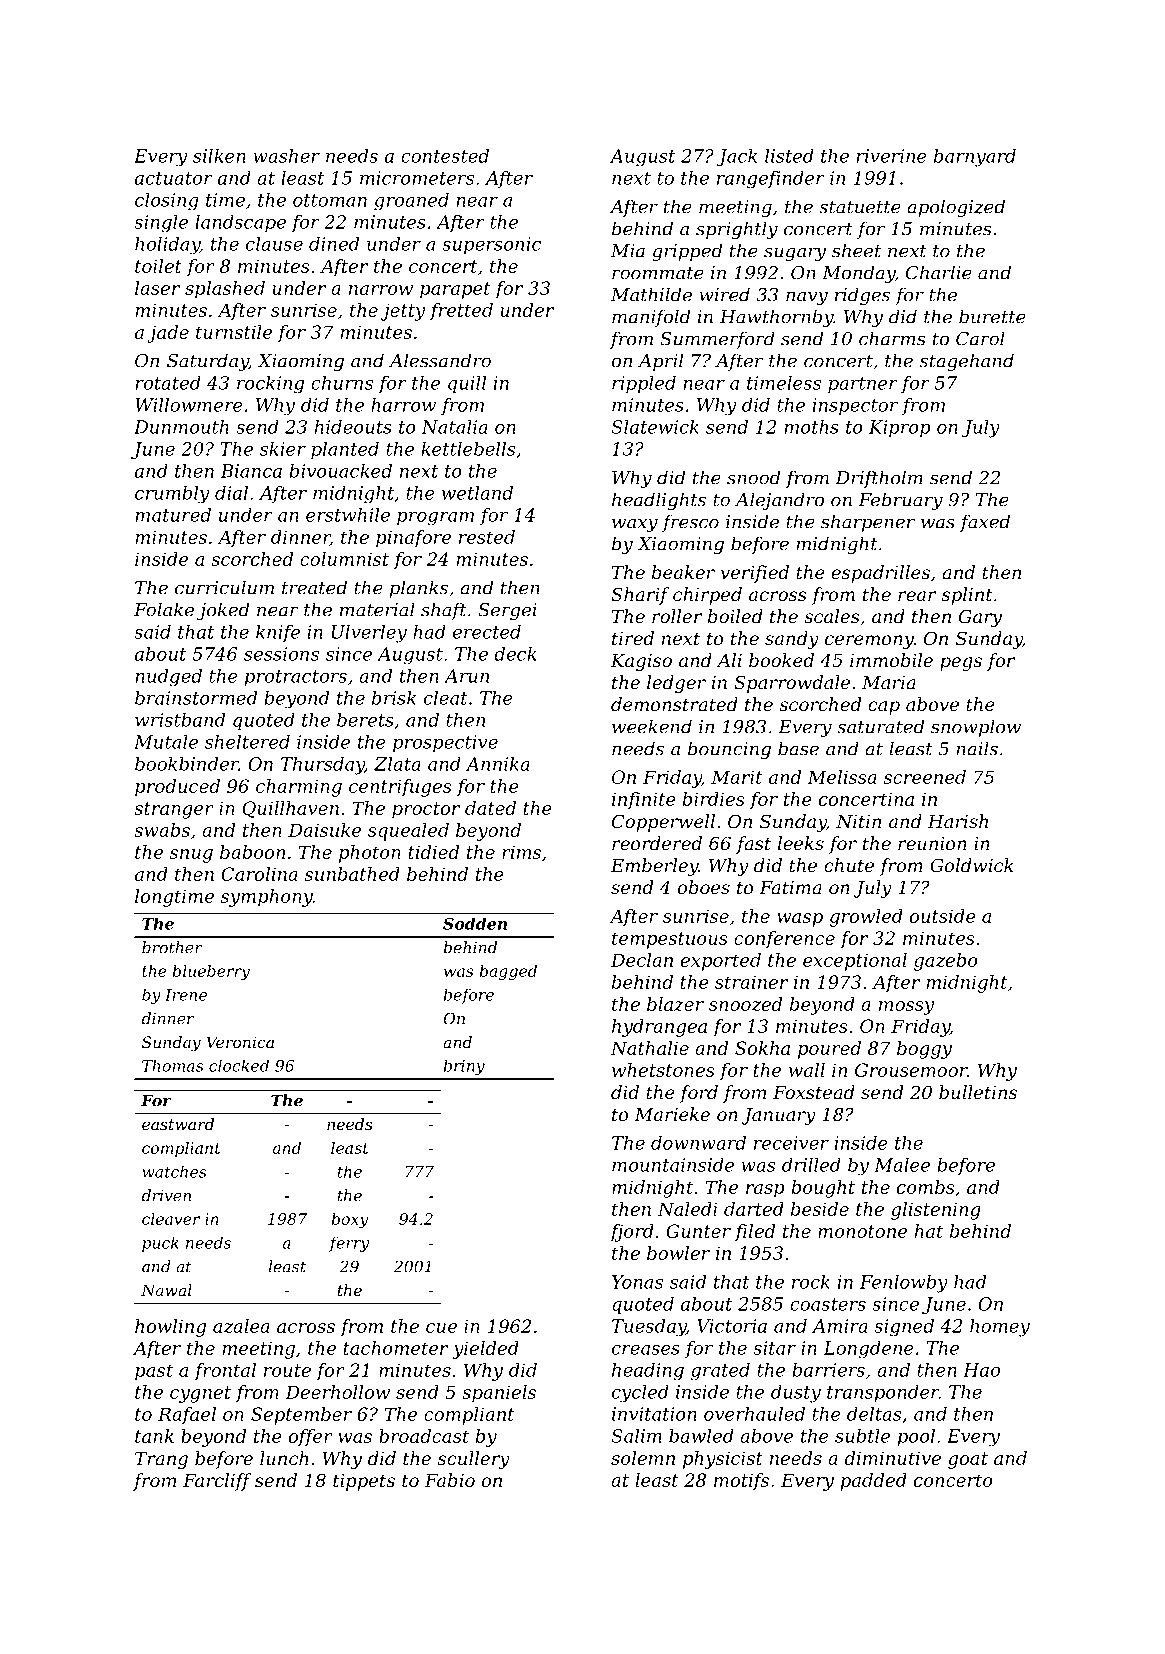 The height and width of the screenshot is (1654, 1165). Describe the element at coordinates (943, 916) in the screenshot. I see `outside` at that location.
